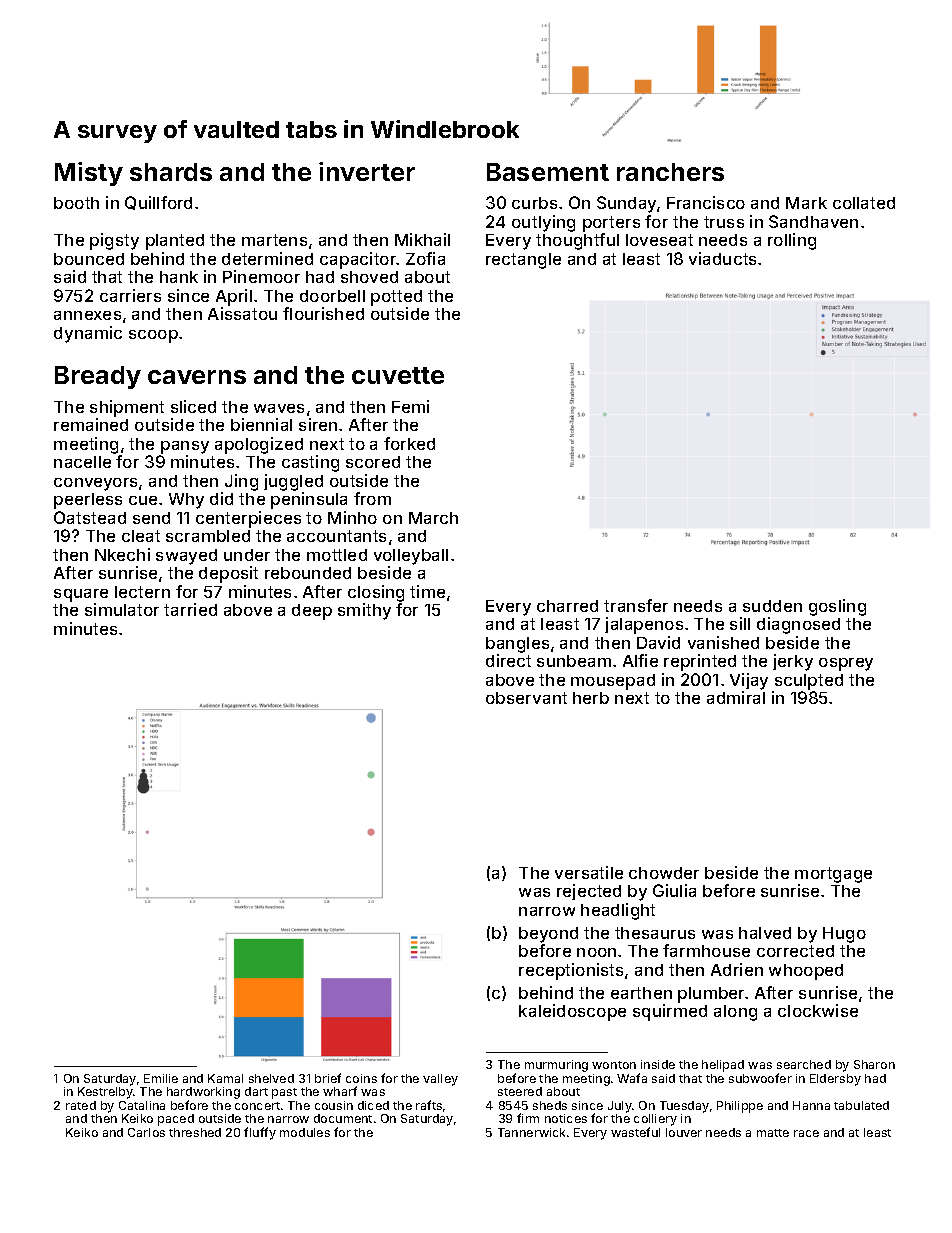 The image size is (952, 1233). I want to click on Mark, so click(806, 203).
